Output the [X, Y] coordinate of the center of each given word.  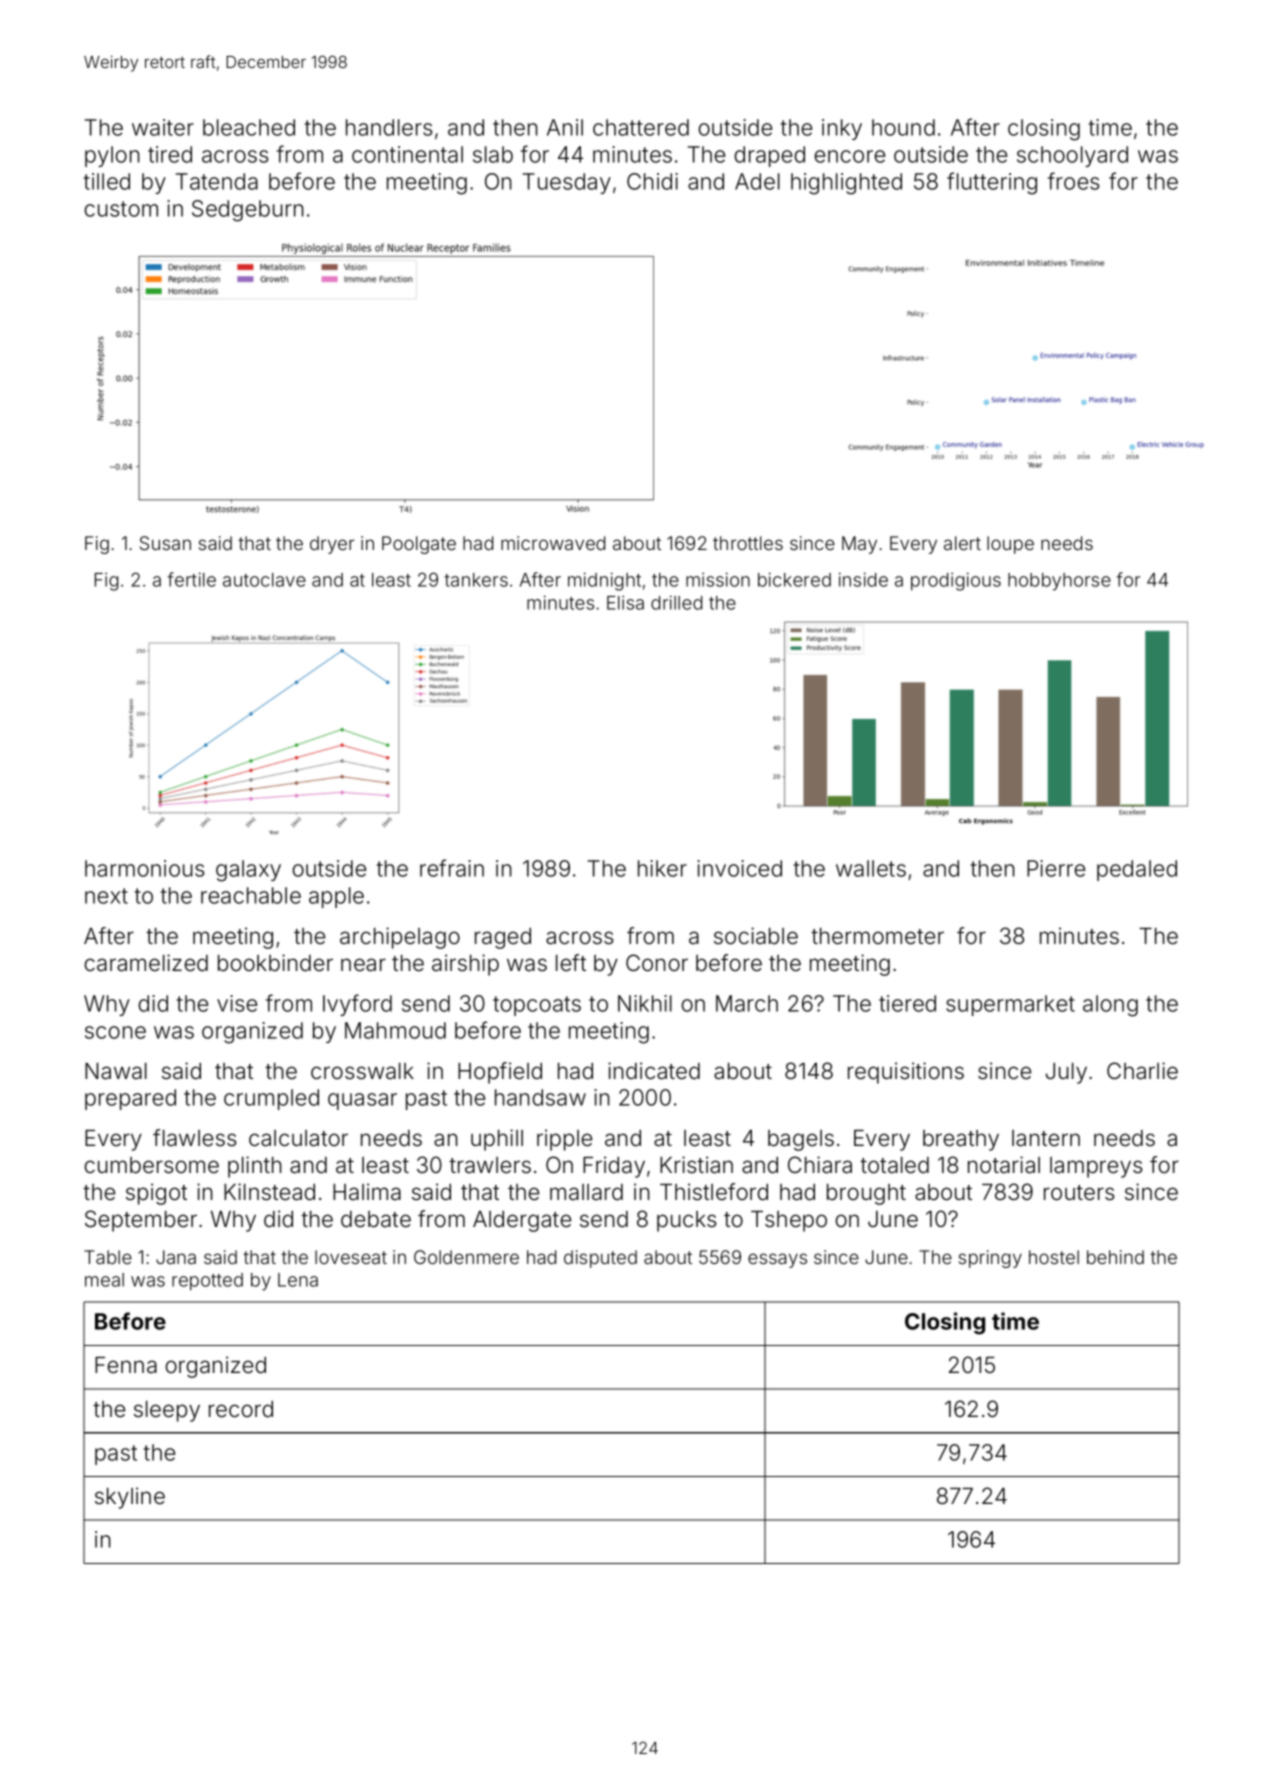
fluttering [992, 183]
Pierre [1056, 868]
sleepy [167, 1411]
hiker [662, 868]
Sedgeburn [248, 211]
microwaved [553, 543]
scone [115, 1032]
